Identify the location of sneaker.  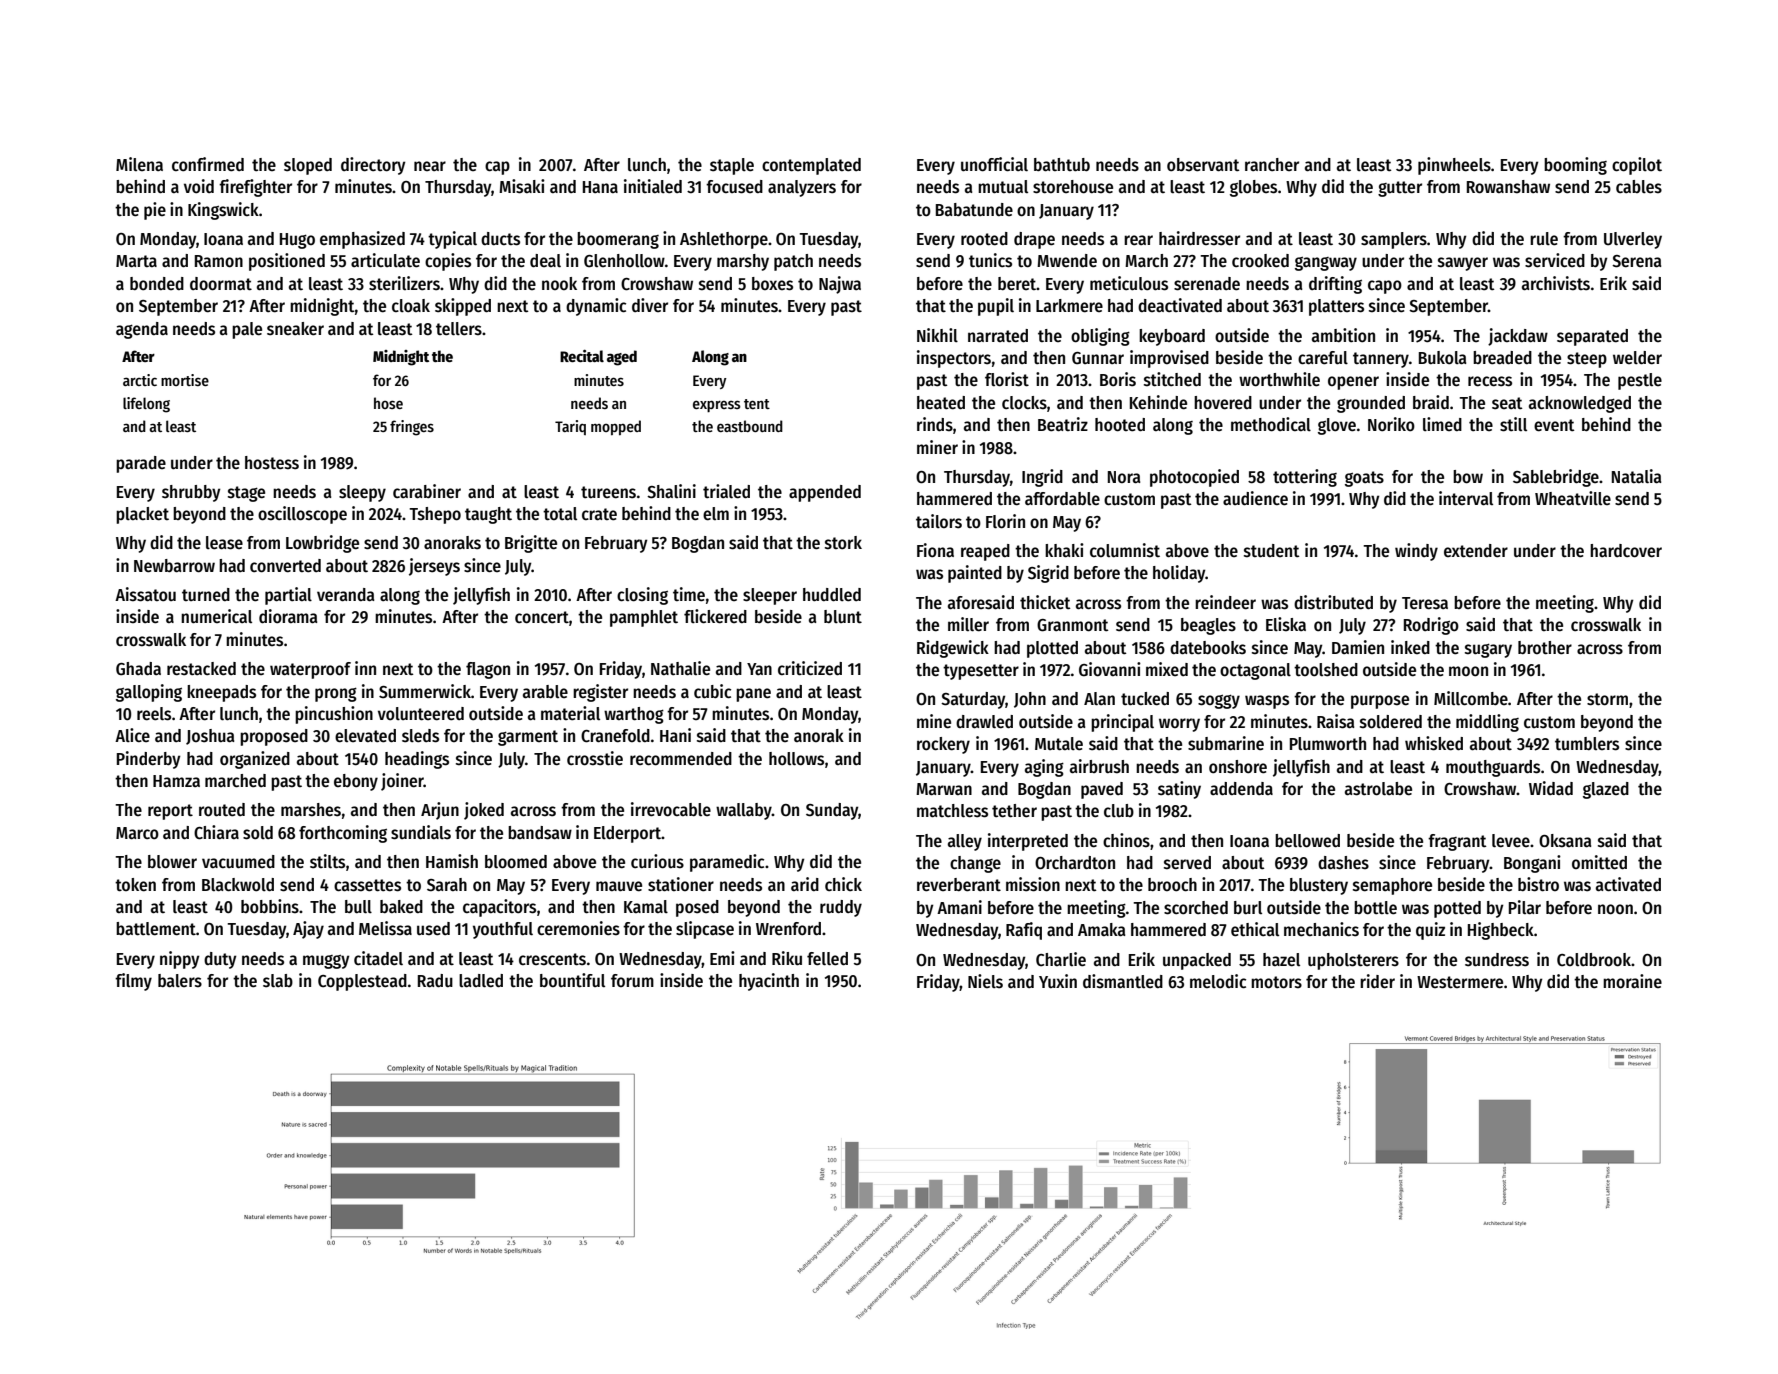
(295, 329).
